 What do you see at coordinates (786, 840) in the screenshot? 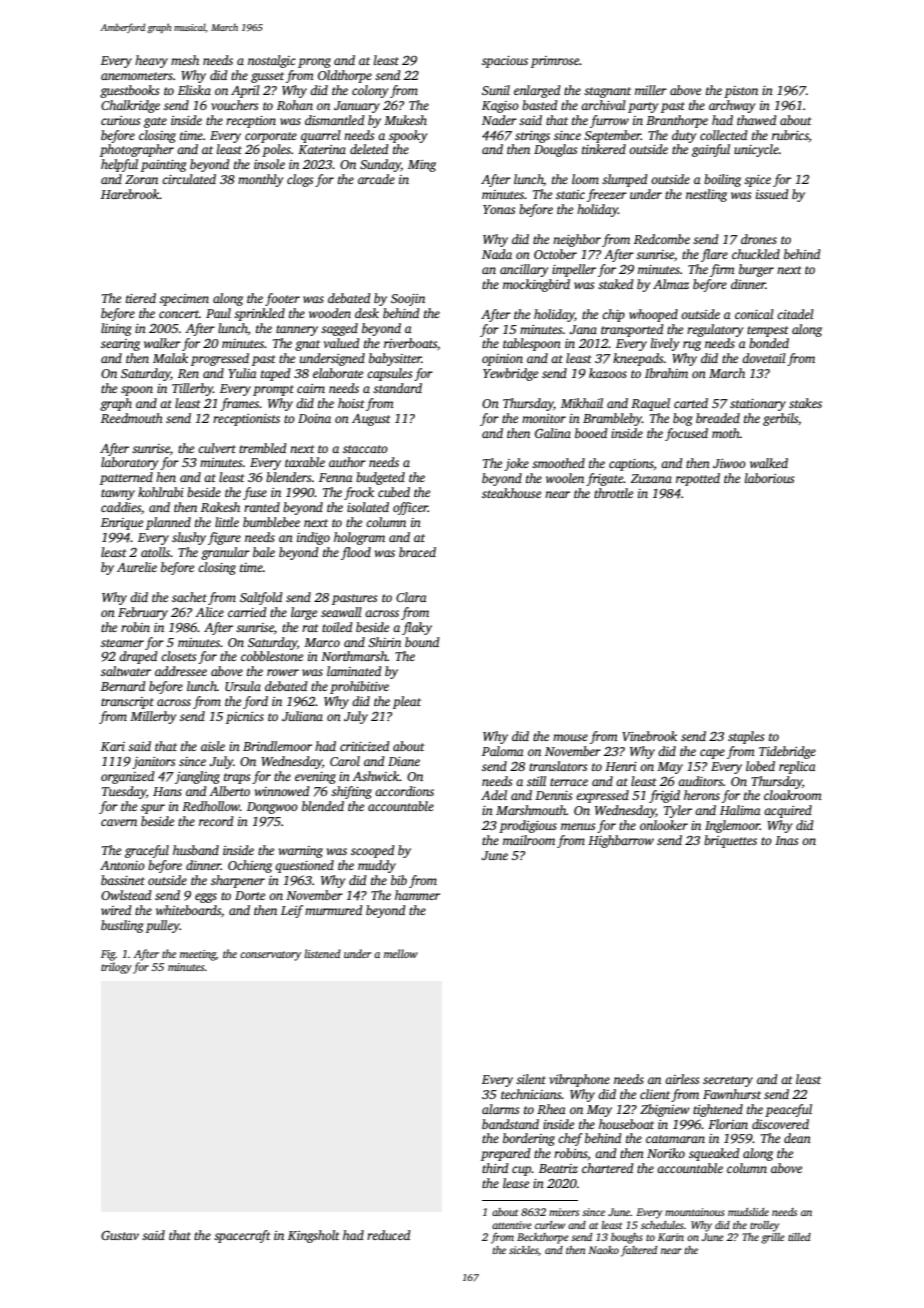
I see `Inas` at bounding box center [786, 840].
